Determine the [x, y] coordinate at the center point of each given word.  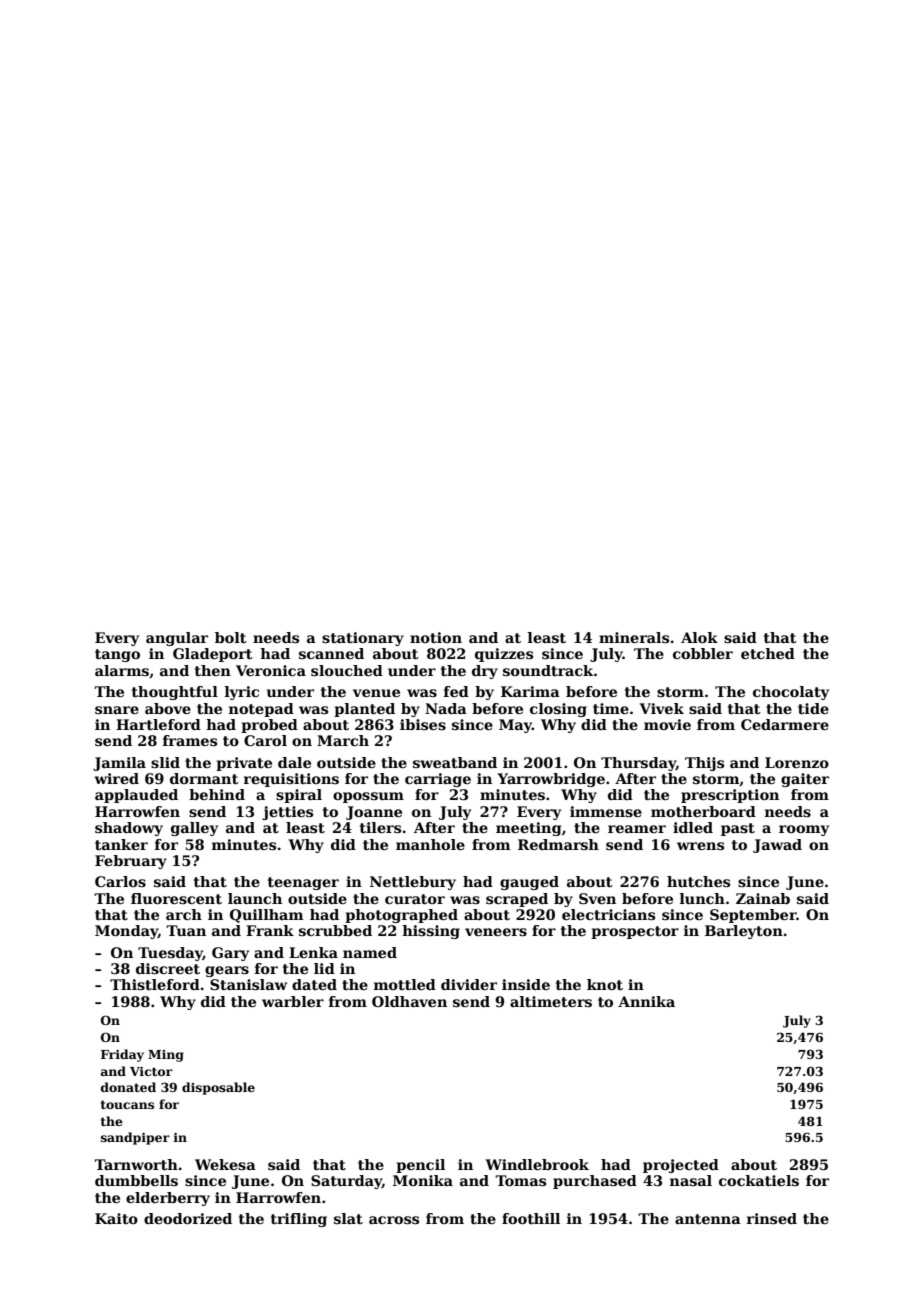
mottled [405, 984]
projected [681, 1166]
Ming [166, 1056]
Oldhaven [409, 1001]
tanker [121, 844]
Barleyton [744, 932]
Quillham [267, 916]
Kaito [116, 1218]
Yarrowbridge [551, 780]
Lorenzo [797, 762]
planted [364, 710]
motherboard [703, 811]
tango [117, 655]
